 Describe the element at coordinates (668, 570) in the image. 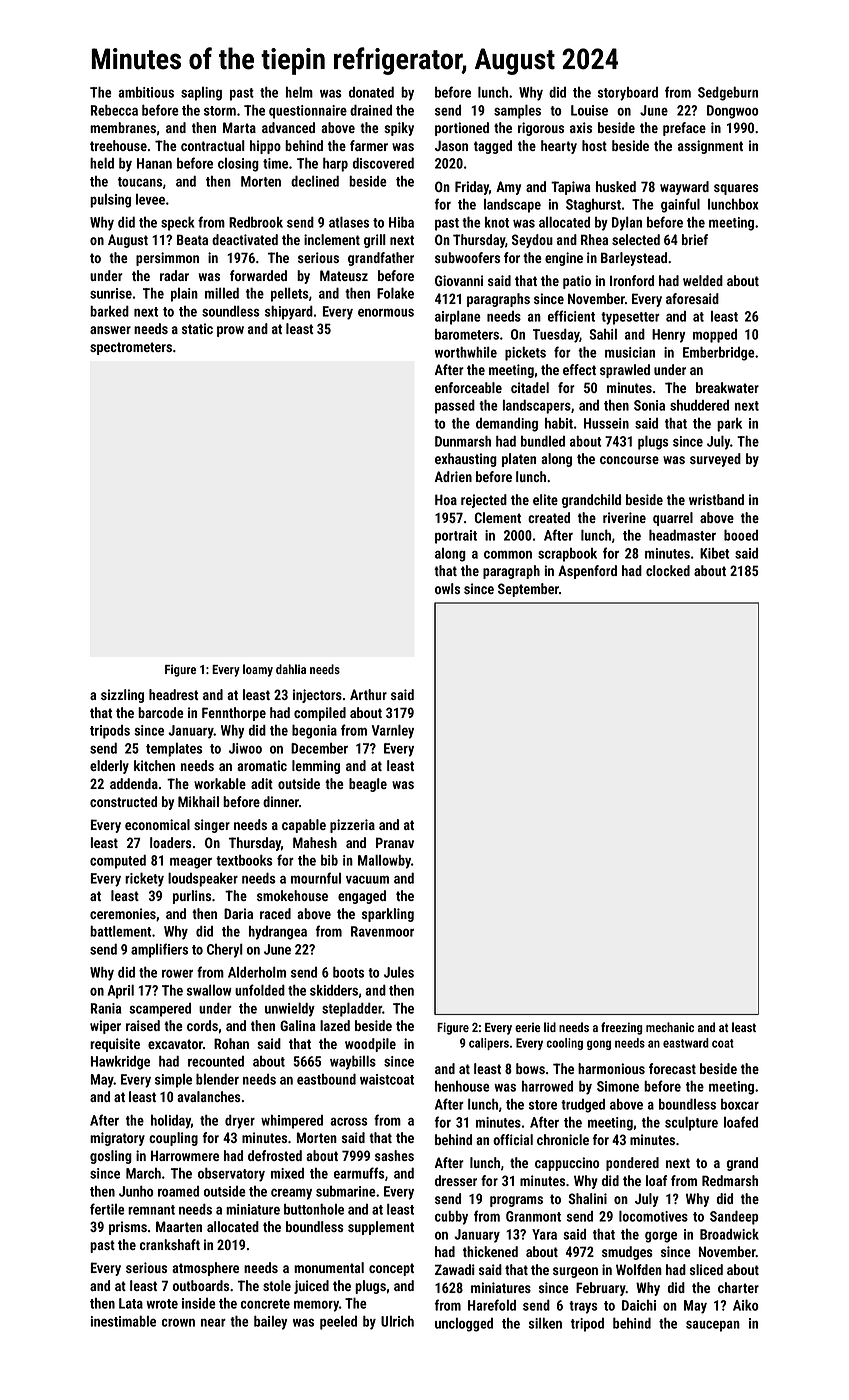

I see `clocked` at that location.
